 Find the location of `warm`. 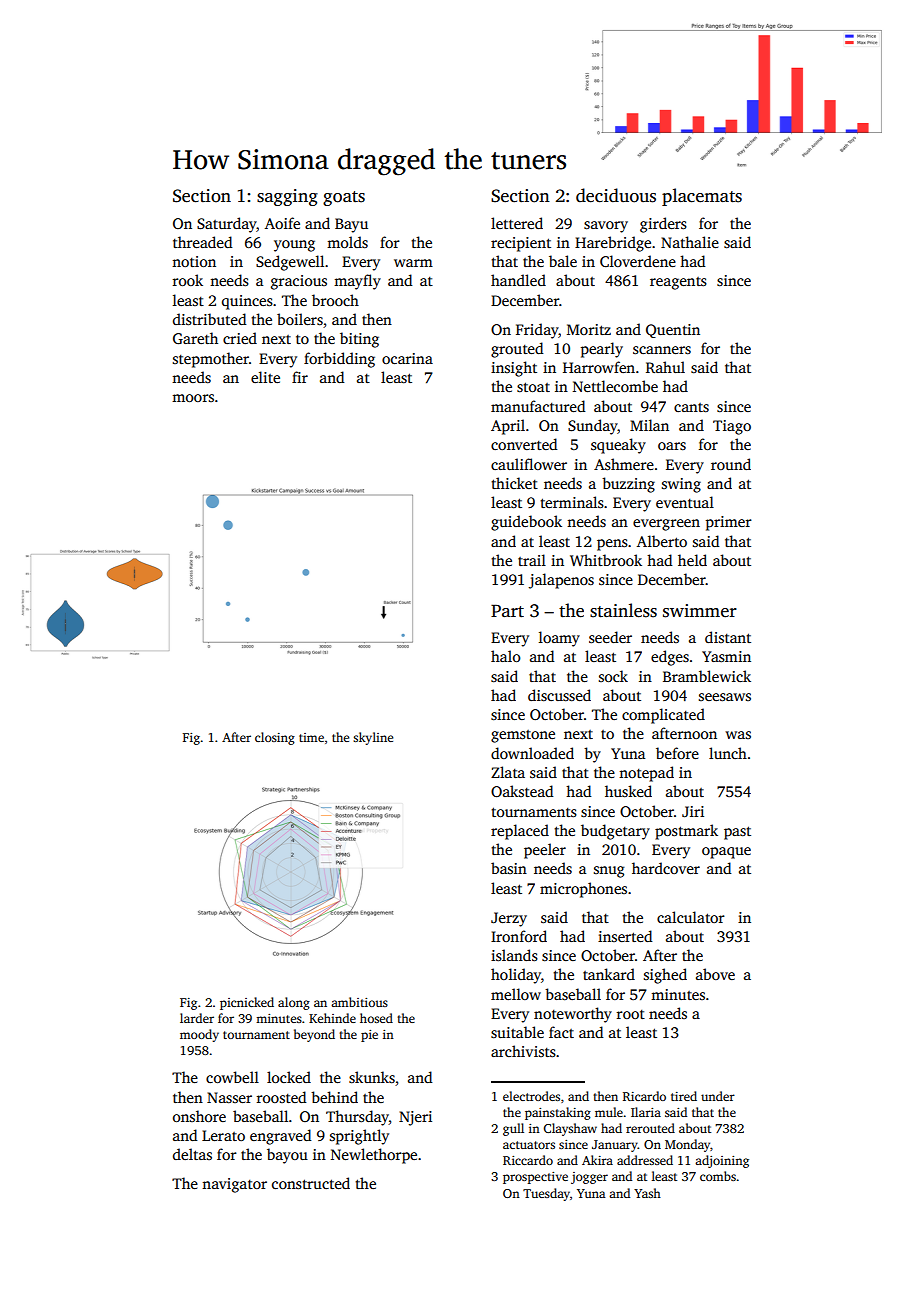

warm is located at coordinates (413, 263).
